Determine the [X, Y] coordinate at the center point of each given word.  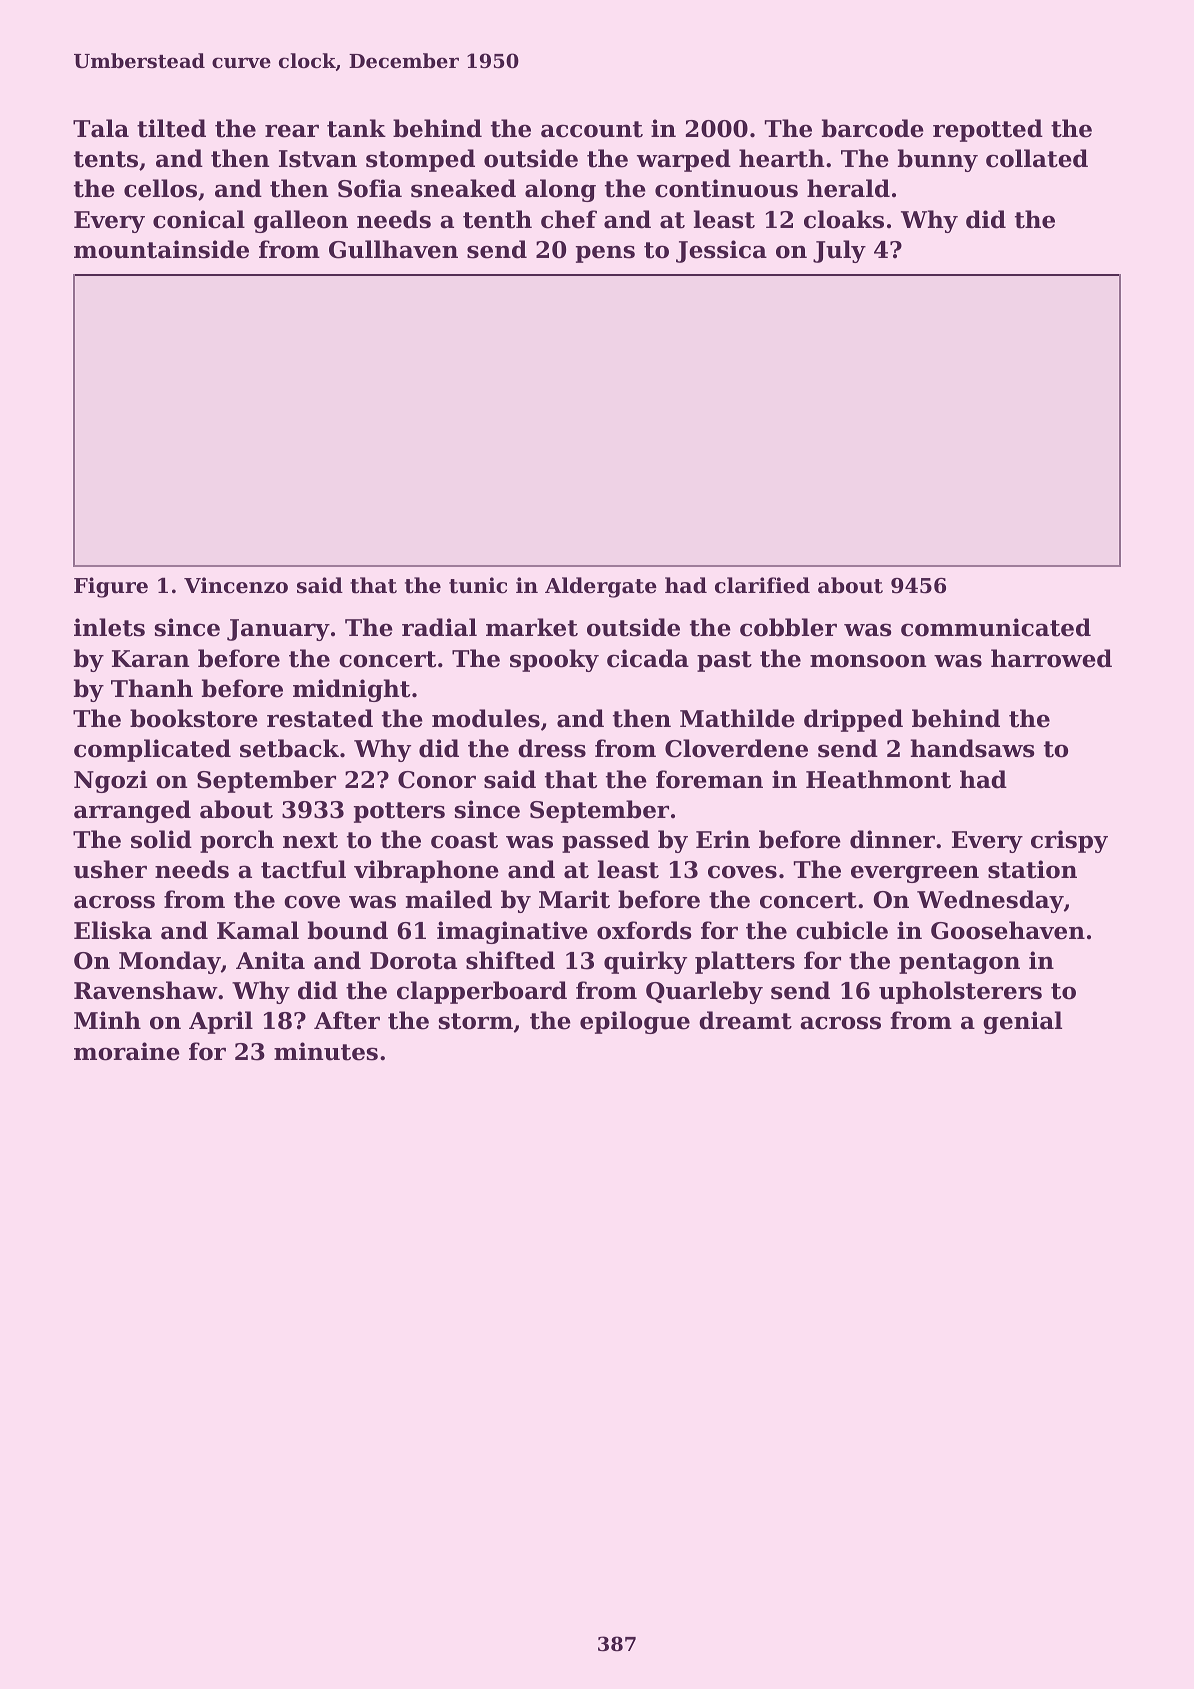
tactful [303, 869]
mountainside [161, 249]
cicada [648, 658]
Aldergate [601, 587]
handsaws [973, 748]
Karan [150, 659]
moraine [127, 1051]
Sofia [370, 188]
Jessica [721, 251]
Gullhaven [393, 249]
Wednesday [990, 901]
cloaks [844, 219]
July [839, 251]
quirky [645, 962]
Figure [111, 587]
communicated [996, 627]
